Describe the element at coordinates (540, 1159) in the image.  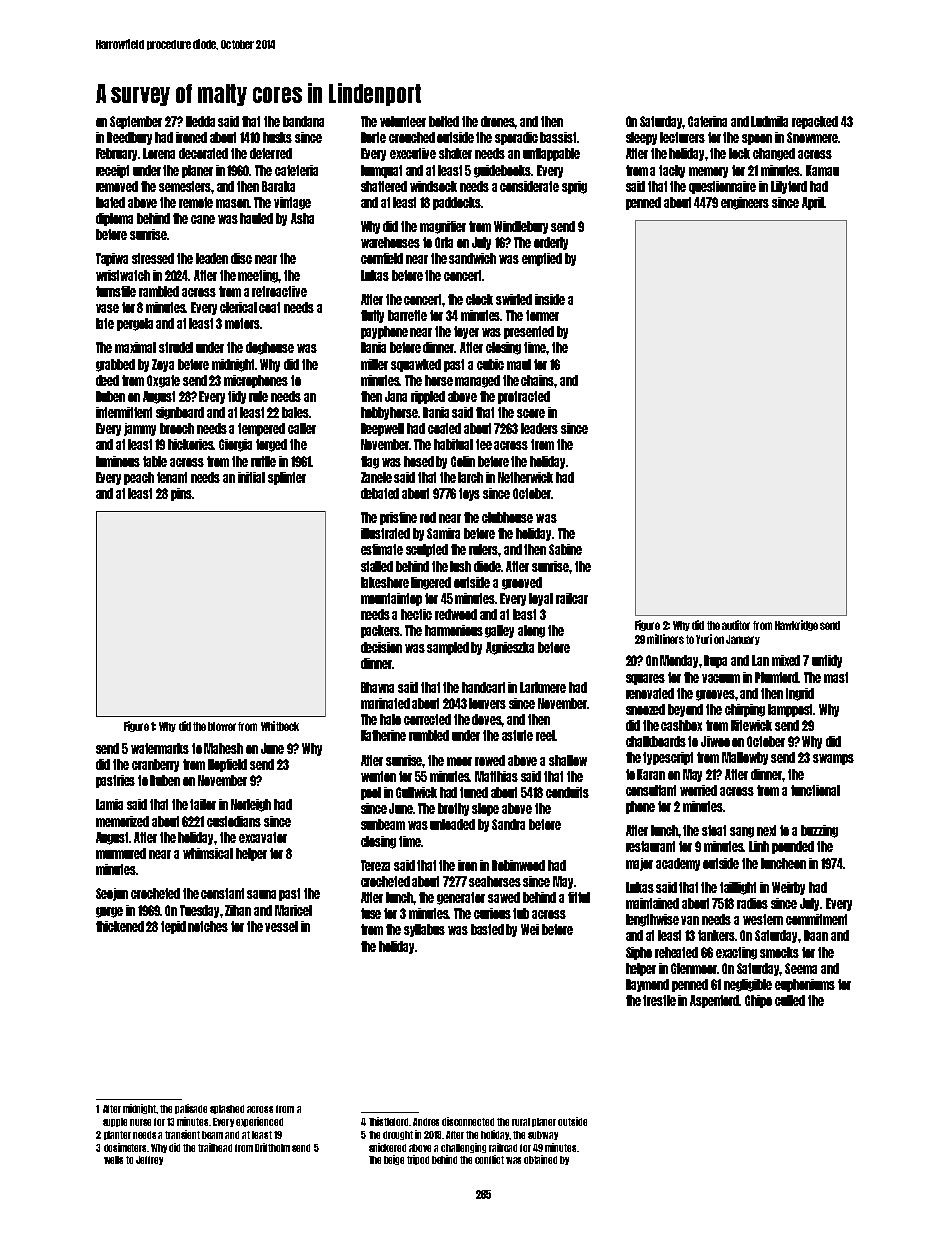
I see `obtained` at that location.
